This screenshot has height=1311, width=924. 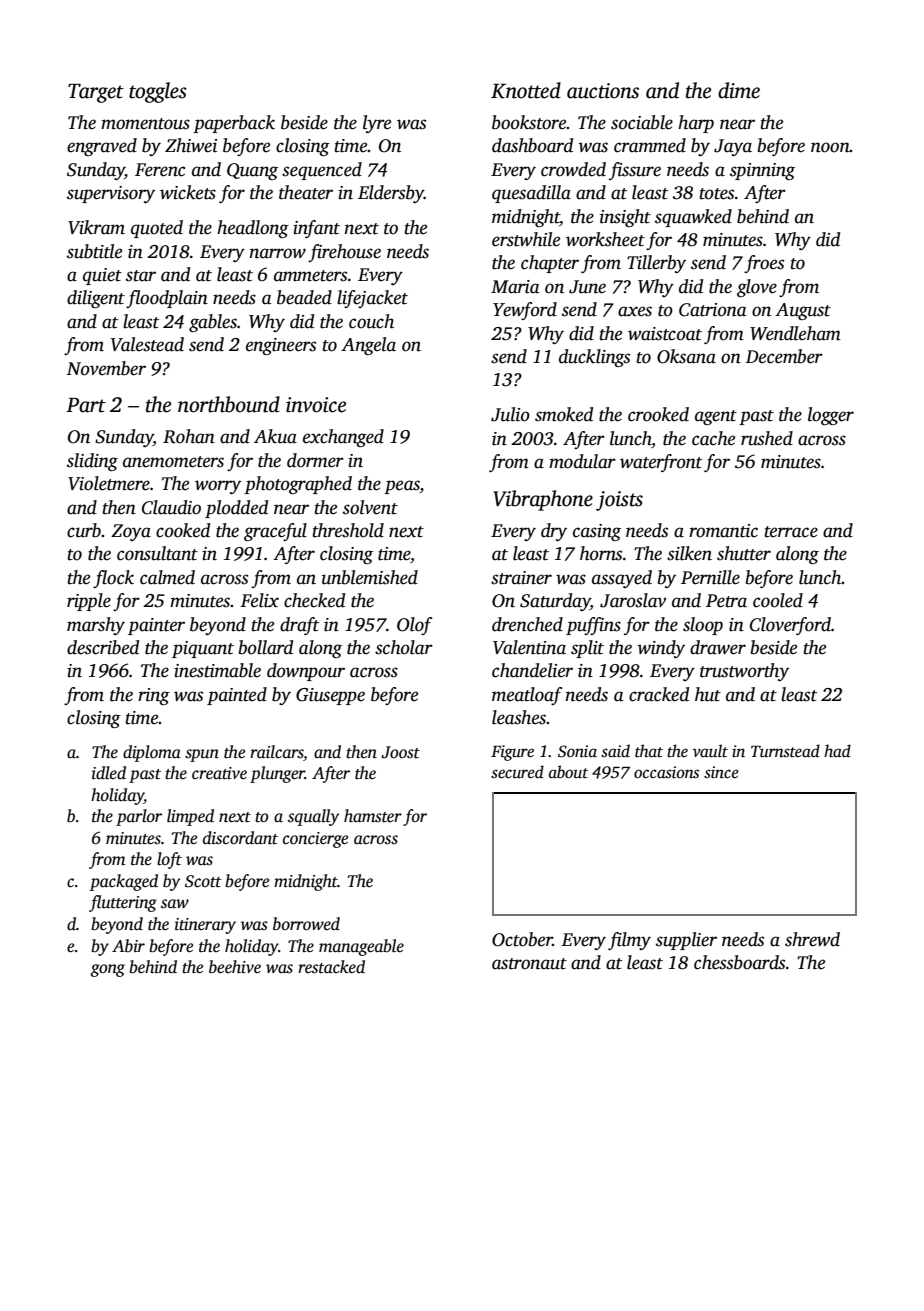 What do you see at coordinates (370, 577) in the screenshot?
I see `unblemished` at bounding box center [370, 577].
